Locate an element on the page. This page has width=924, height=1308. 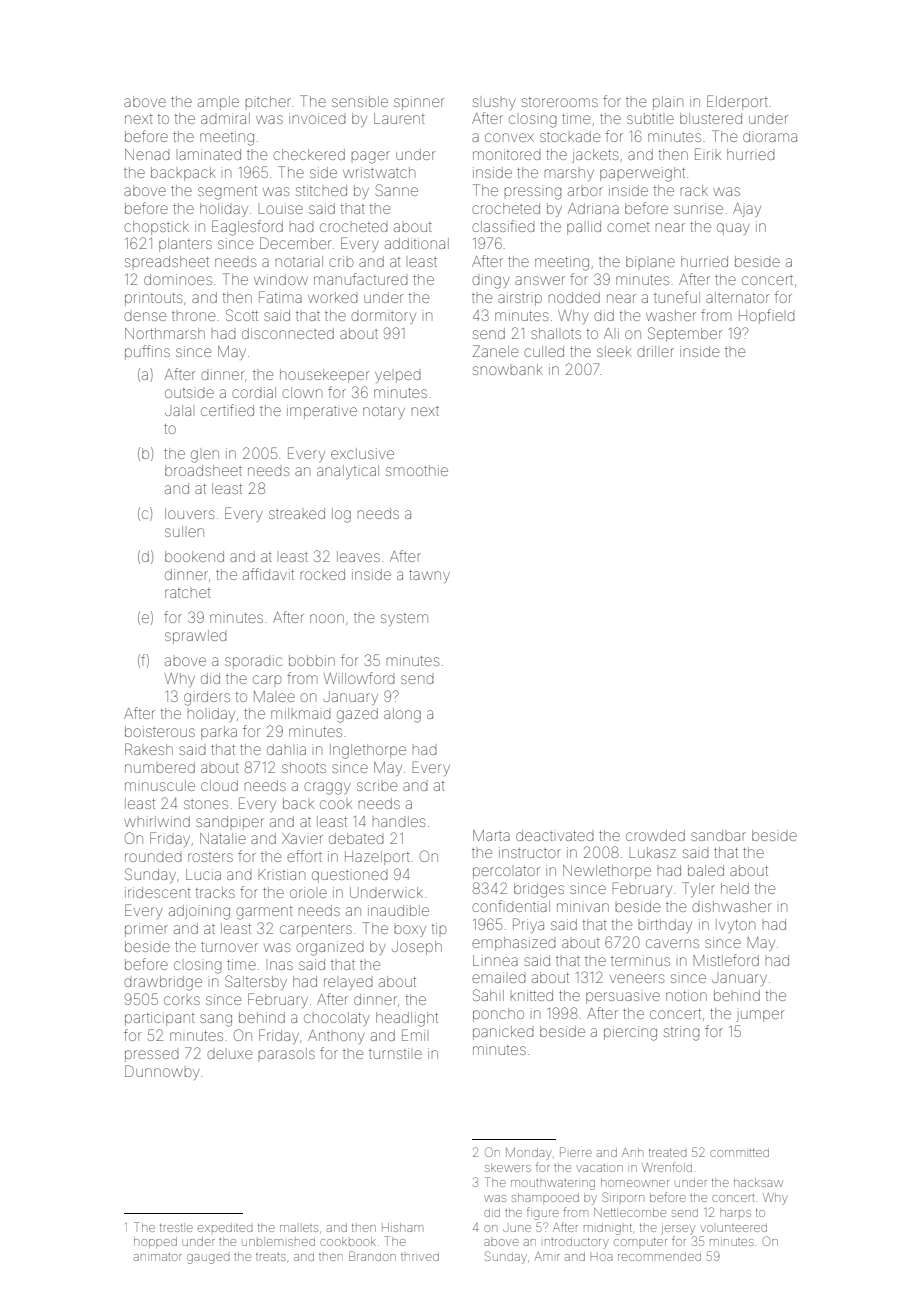
September is located at coordinates (685, 334).
